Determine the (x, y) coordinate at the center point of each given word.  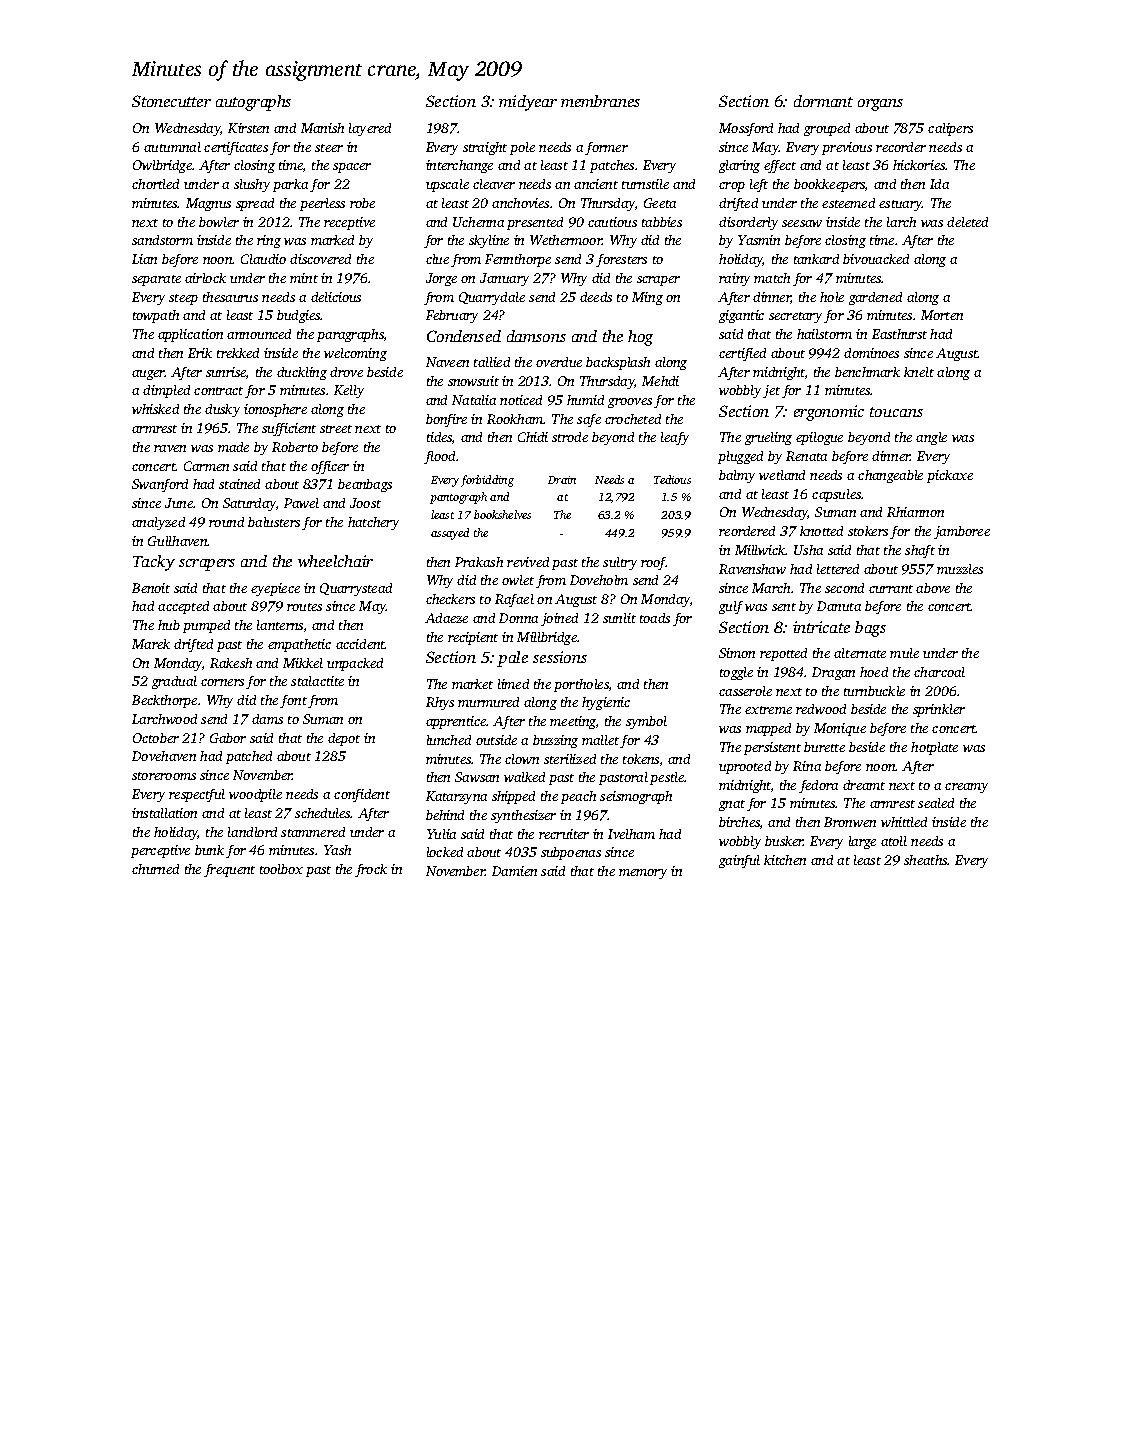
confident (362, 795)
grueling (768, 438)
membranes (600, 101)
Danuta (839, 606)
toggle (736, 673)
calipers (950, 129)
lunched (449, 740)
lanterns (280, 625)
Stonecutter (171, 101)
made (233, 447)
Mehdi (660, 381)
